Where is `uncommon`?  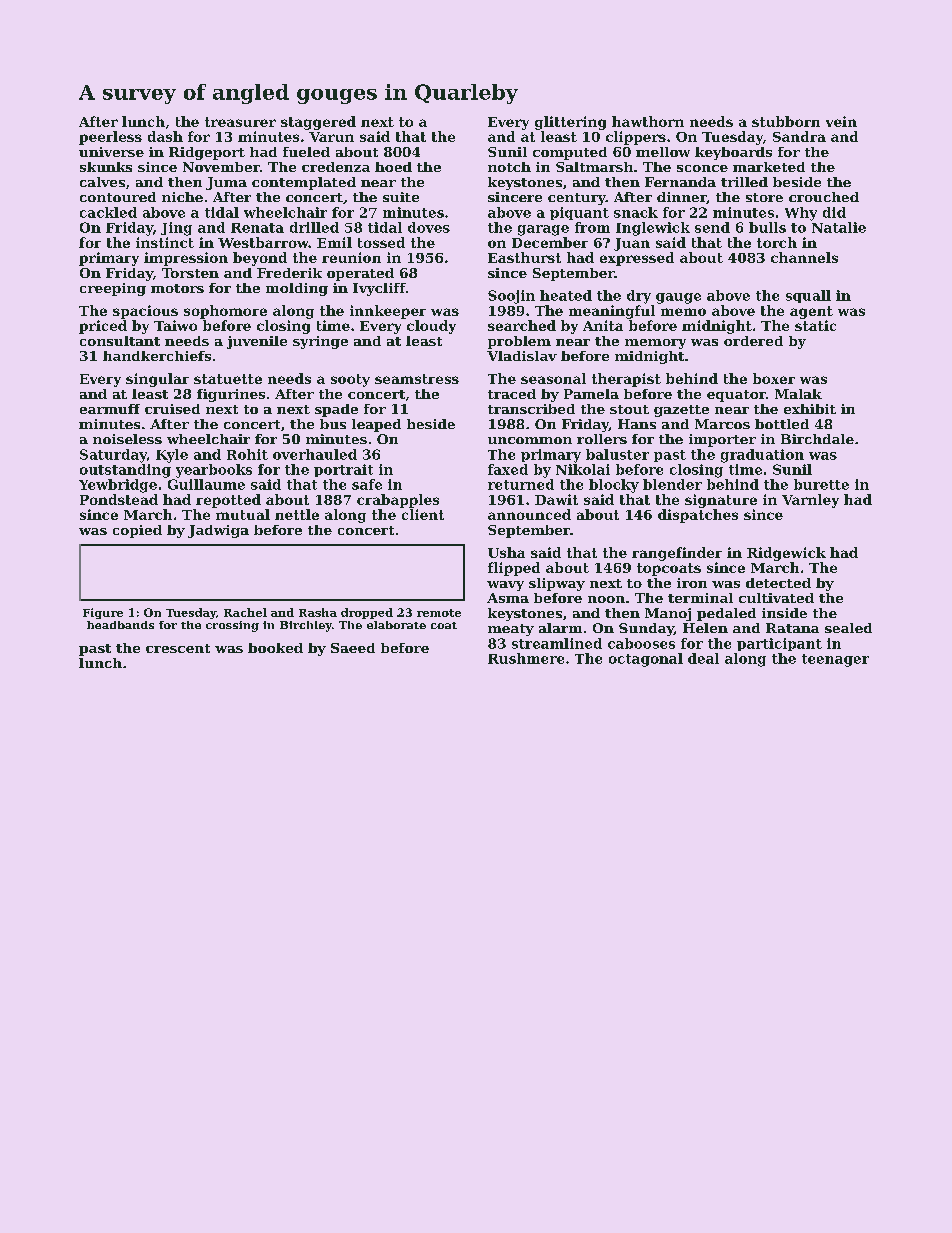
uncommon is located at coordinates (530, 440).
